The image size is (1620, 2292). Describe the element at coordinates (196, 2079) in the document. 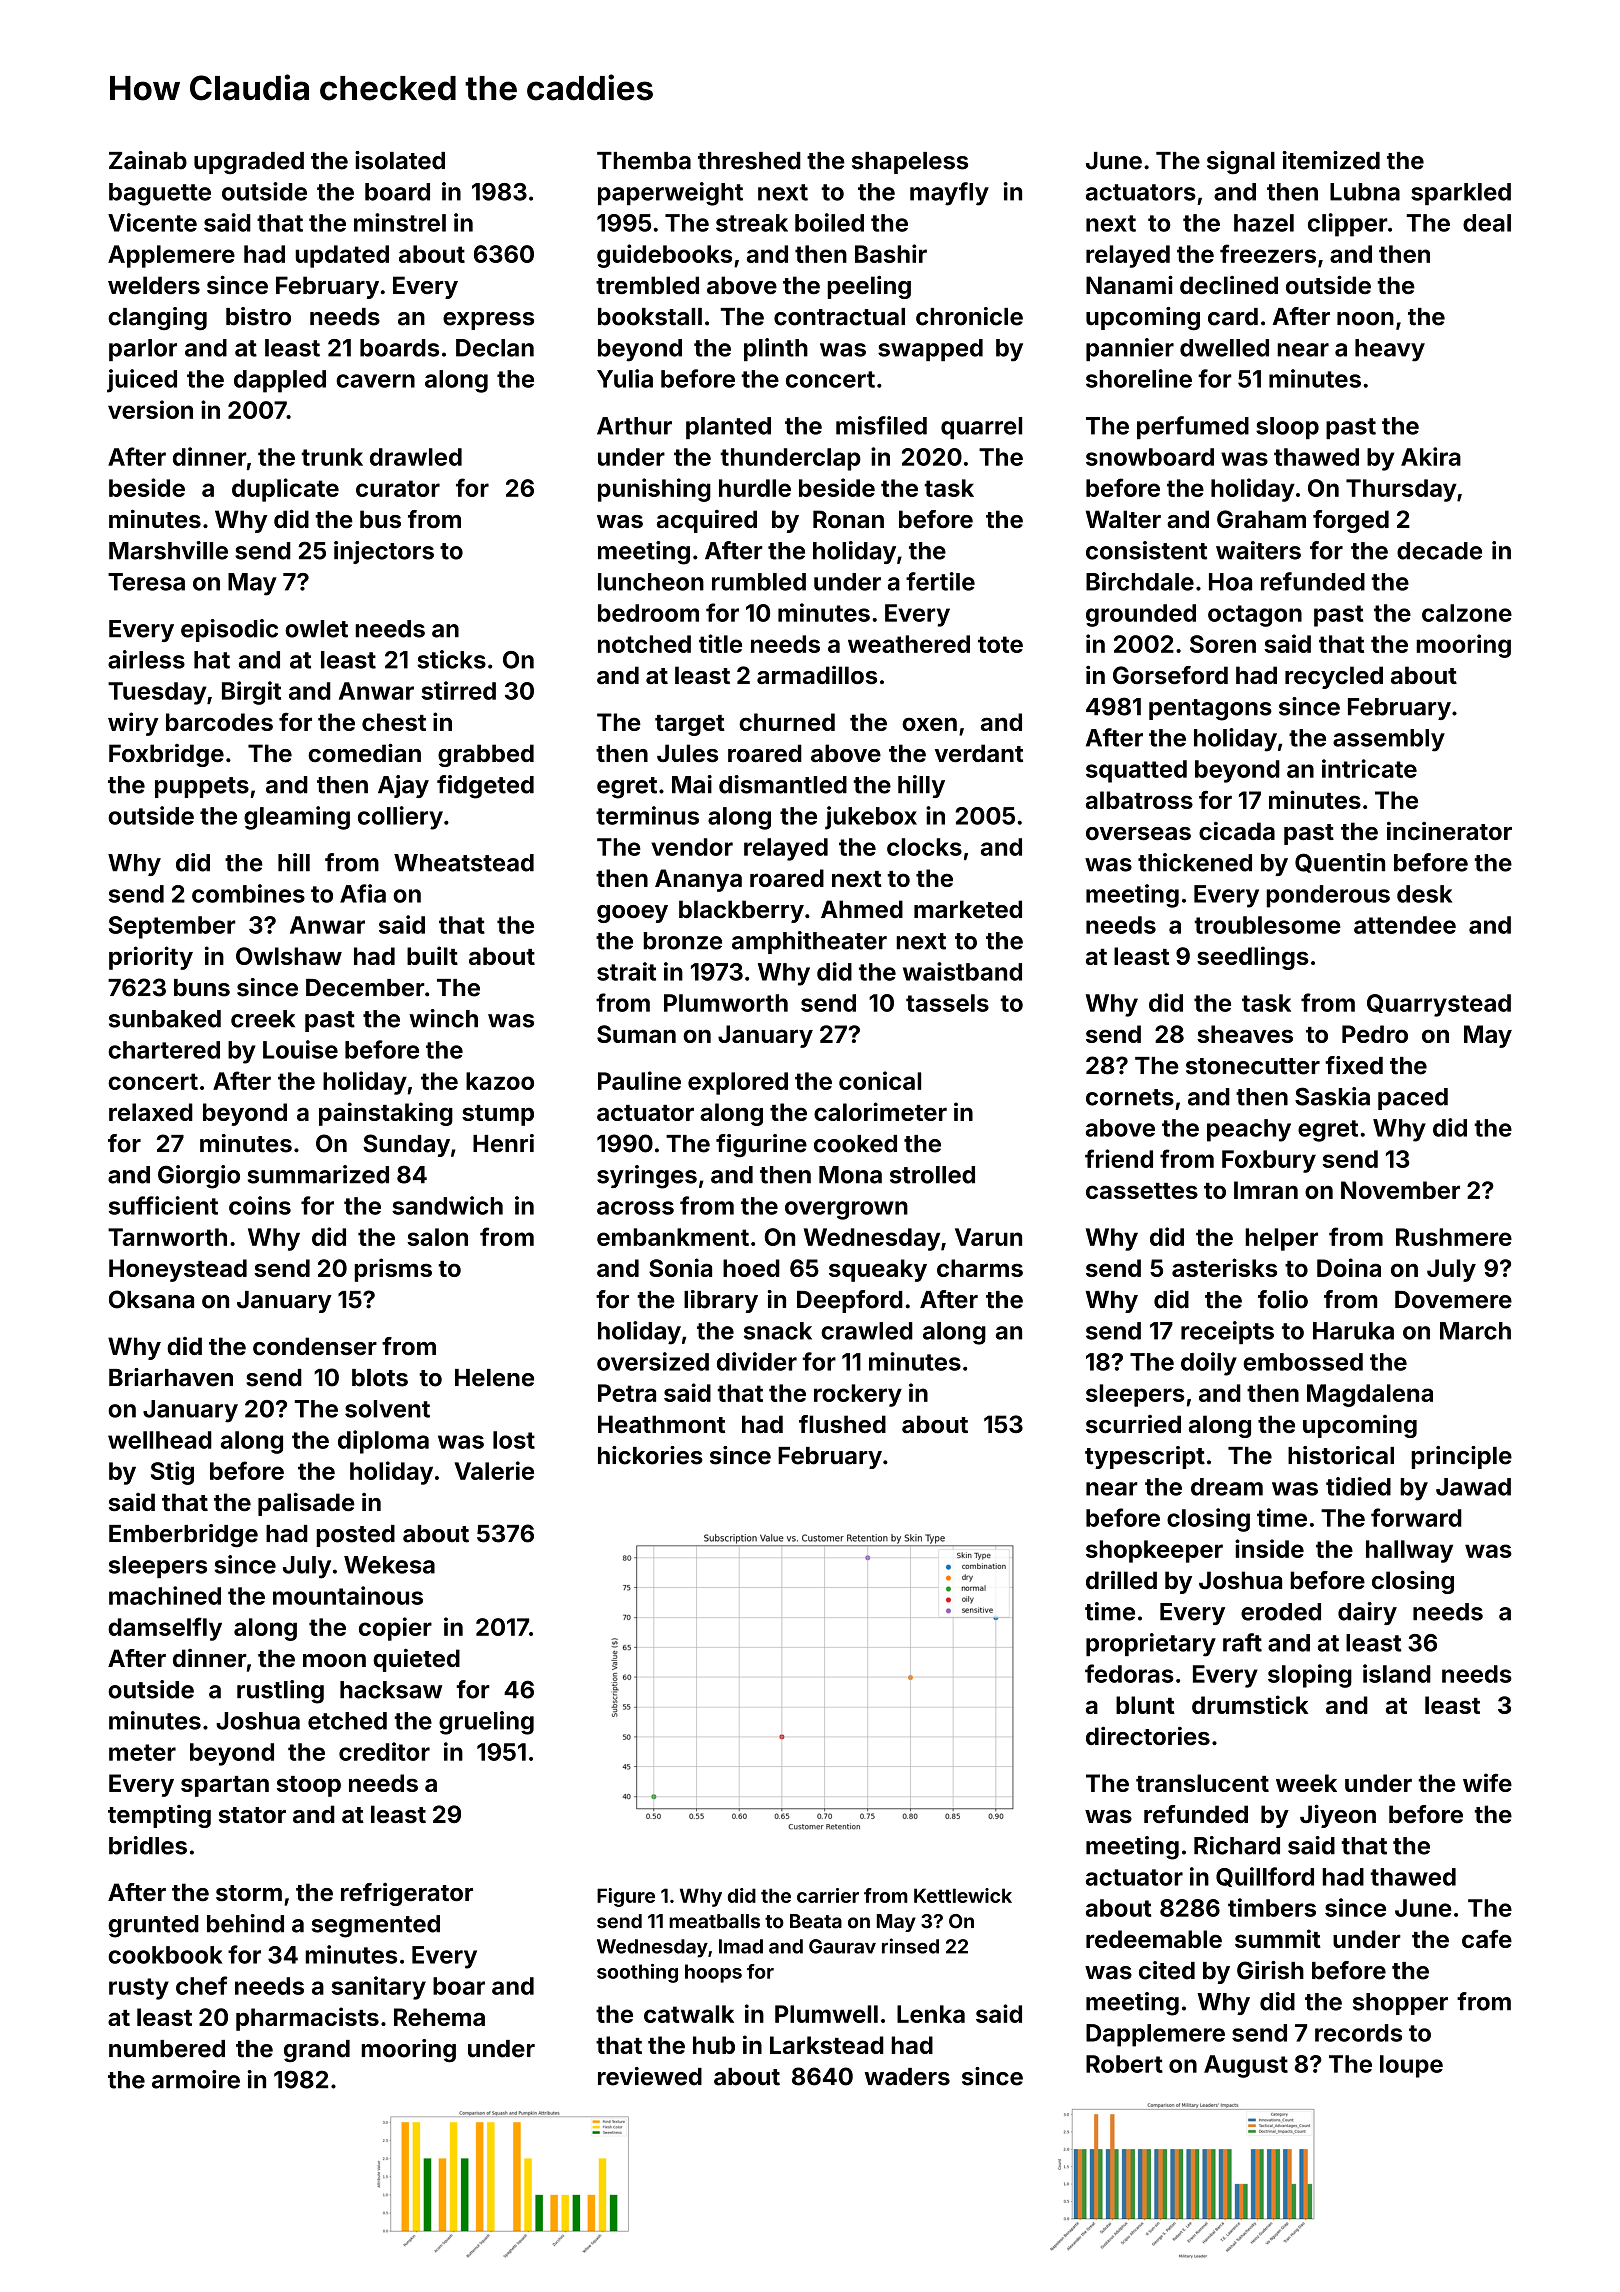

I see `armoire` at that location.
